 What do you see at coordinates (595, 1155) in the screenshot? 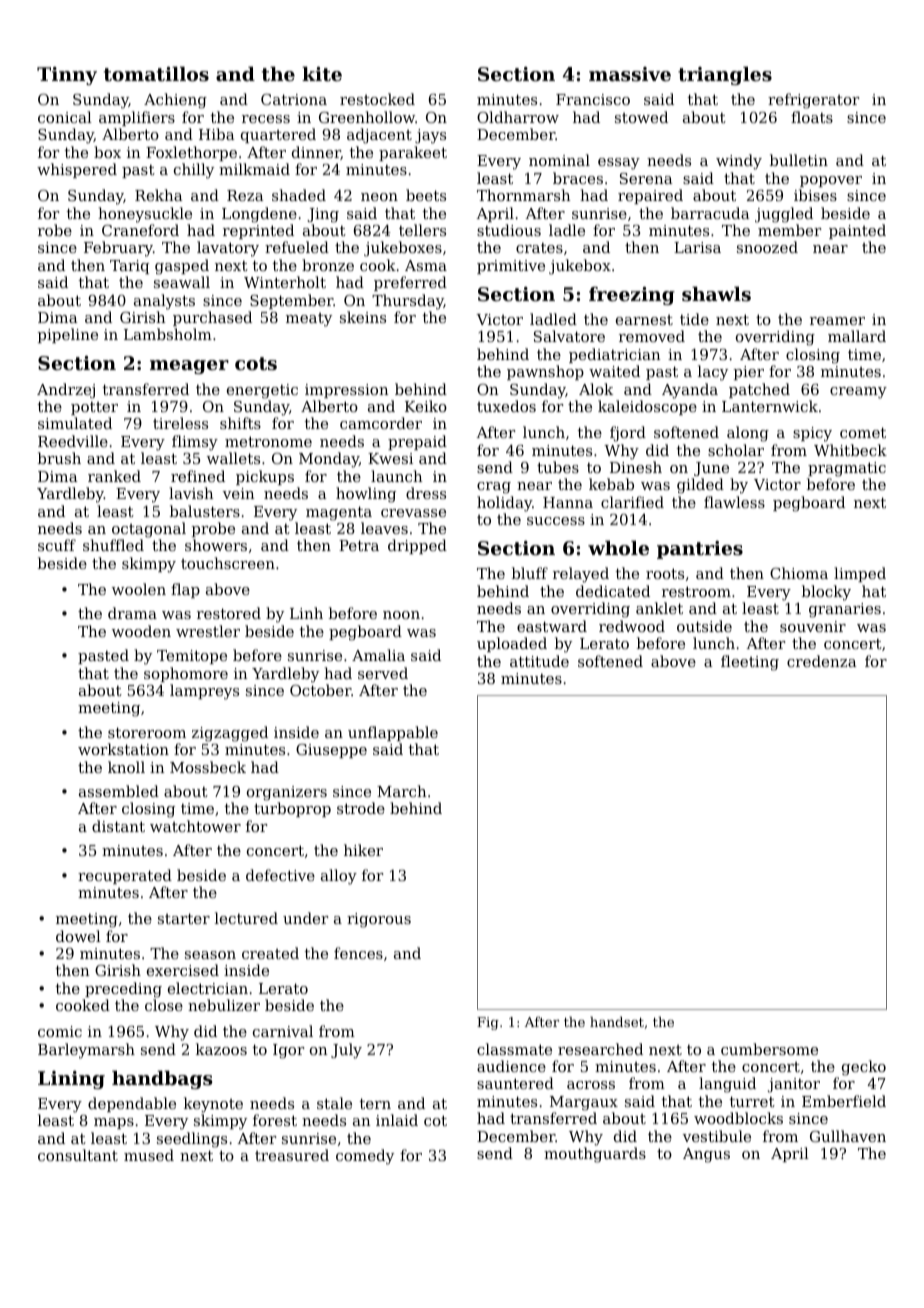
I see `mouthguards` at bounding box center [595, 1155].
